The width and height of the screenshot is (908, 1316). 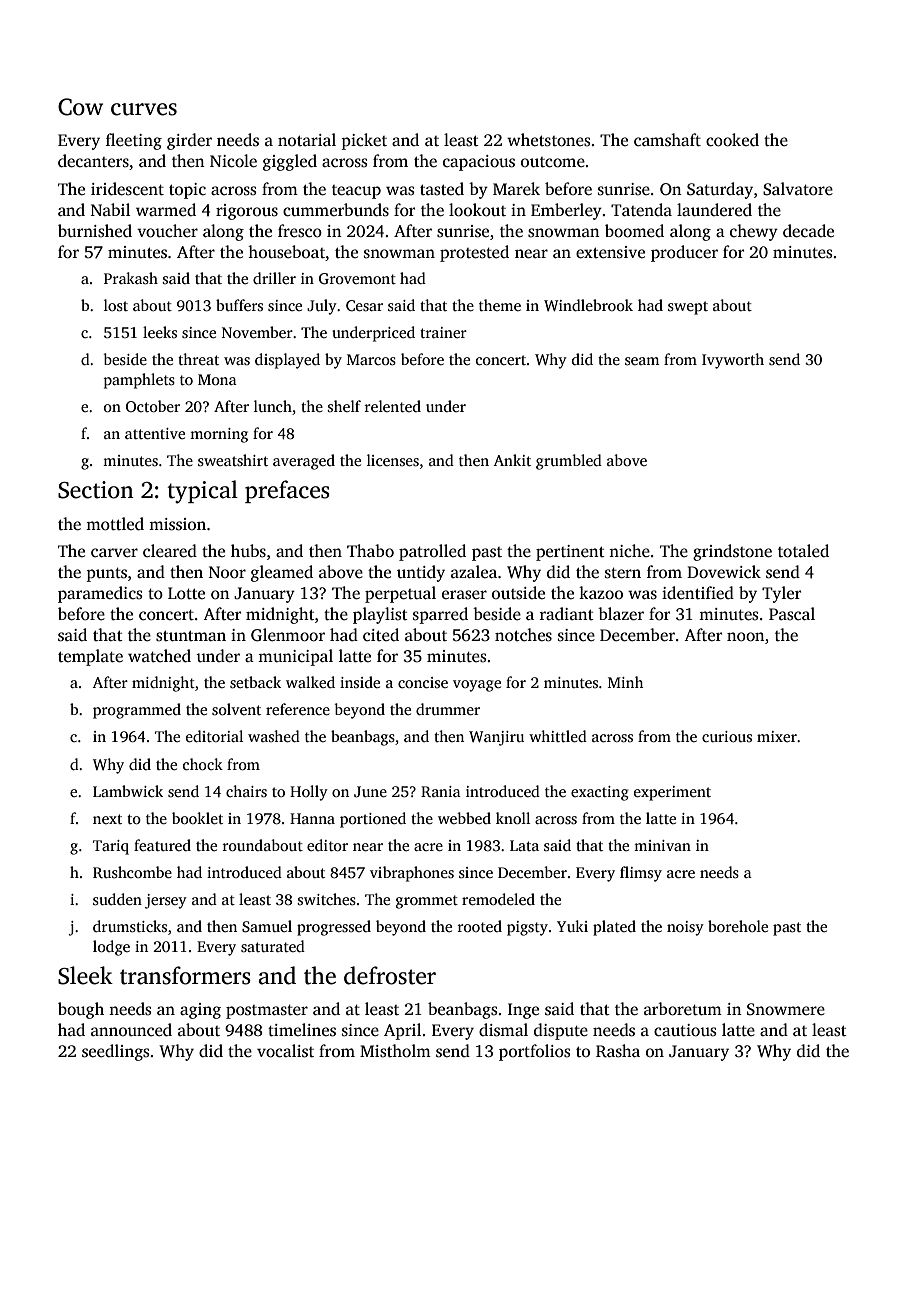 What do you see at coordinates (285, 1051) in the screenshot?
I see `vocalist` at bounding box center [285, 1051].
